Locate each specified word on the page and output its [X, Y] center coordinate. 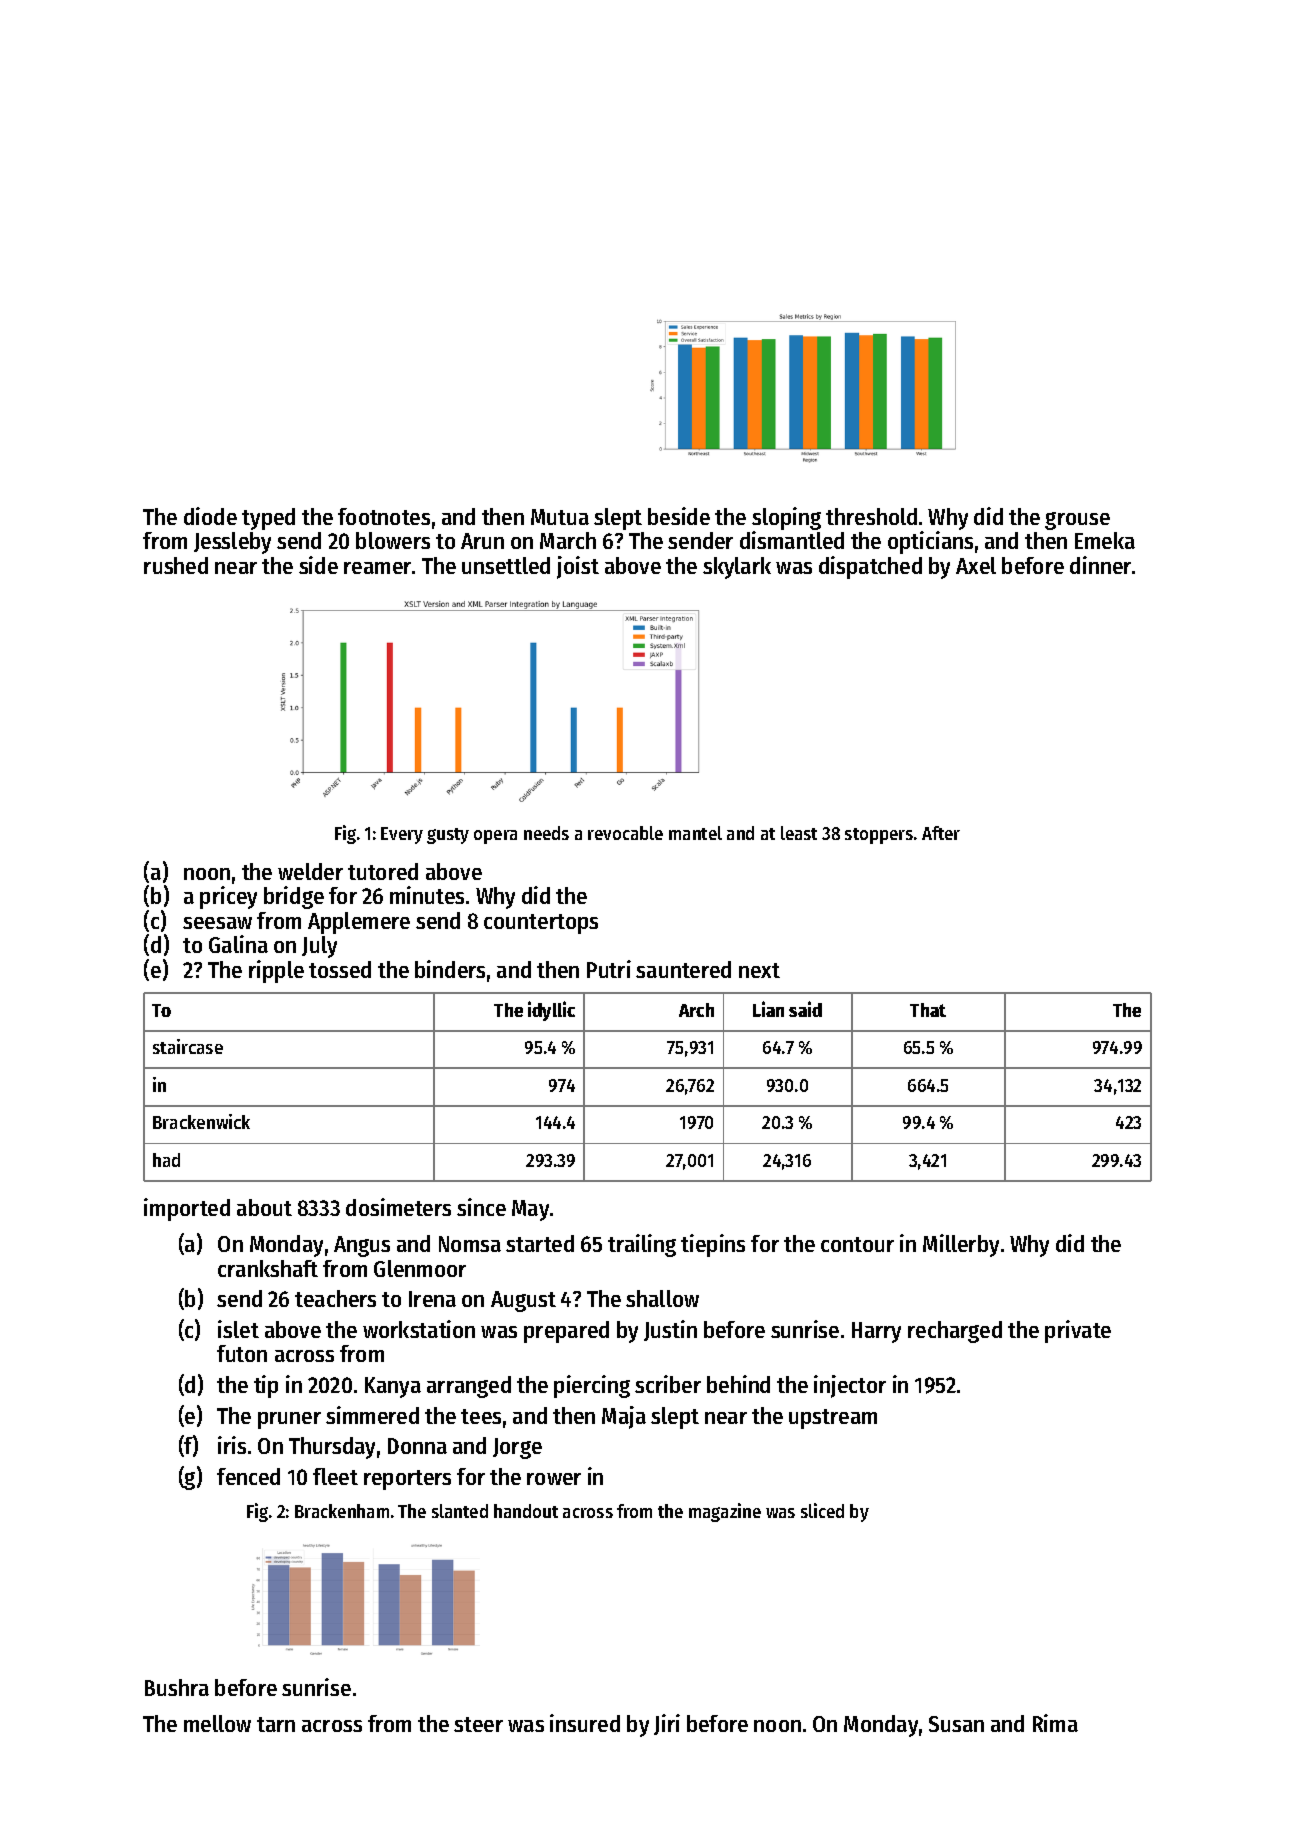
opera [495, 837]
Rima [1055, 1723]
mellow [217, 1723]
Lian [768, 1009]
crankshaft [268, 1268]
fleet [335, 1476]
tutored [383, 871]
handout [526, 1511]
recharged [955, 1332]
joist [578, 567]
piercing [592, 1386]
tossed [340, 969]
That [928, 1010]
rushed [176, 565]
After [941, 833]
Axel [976, 565]
